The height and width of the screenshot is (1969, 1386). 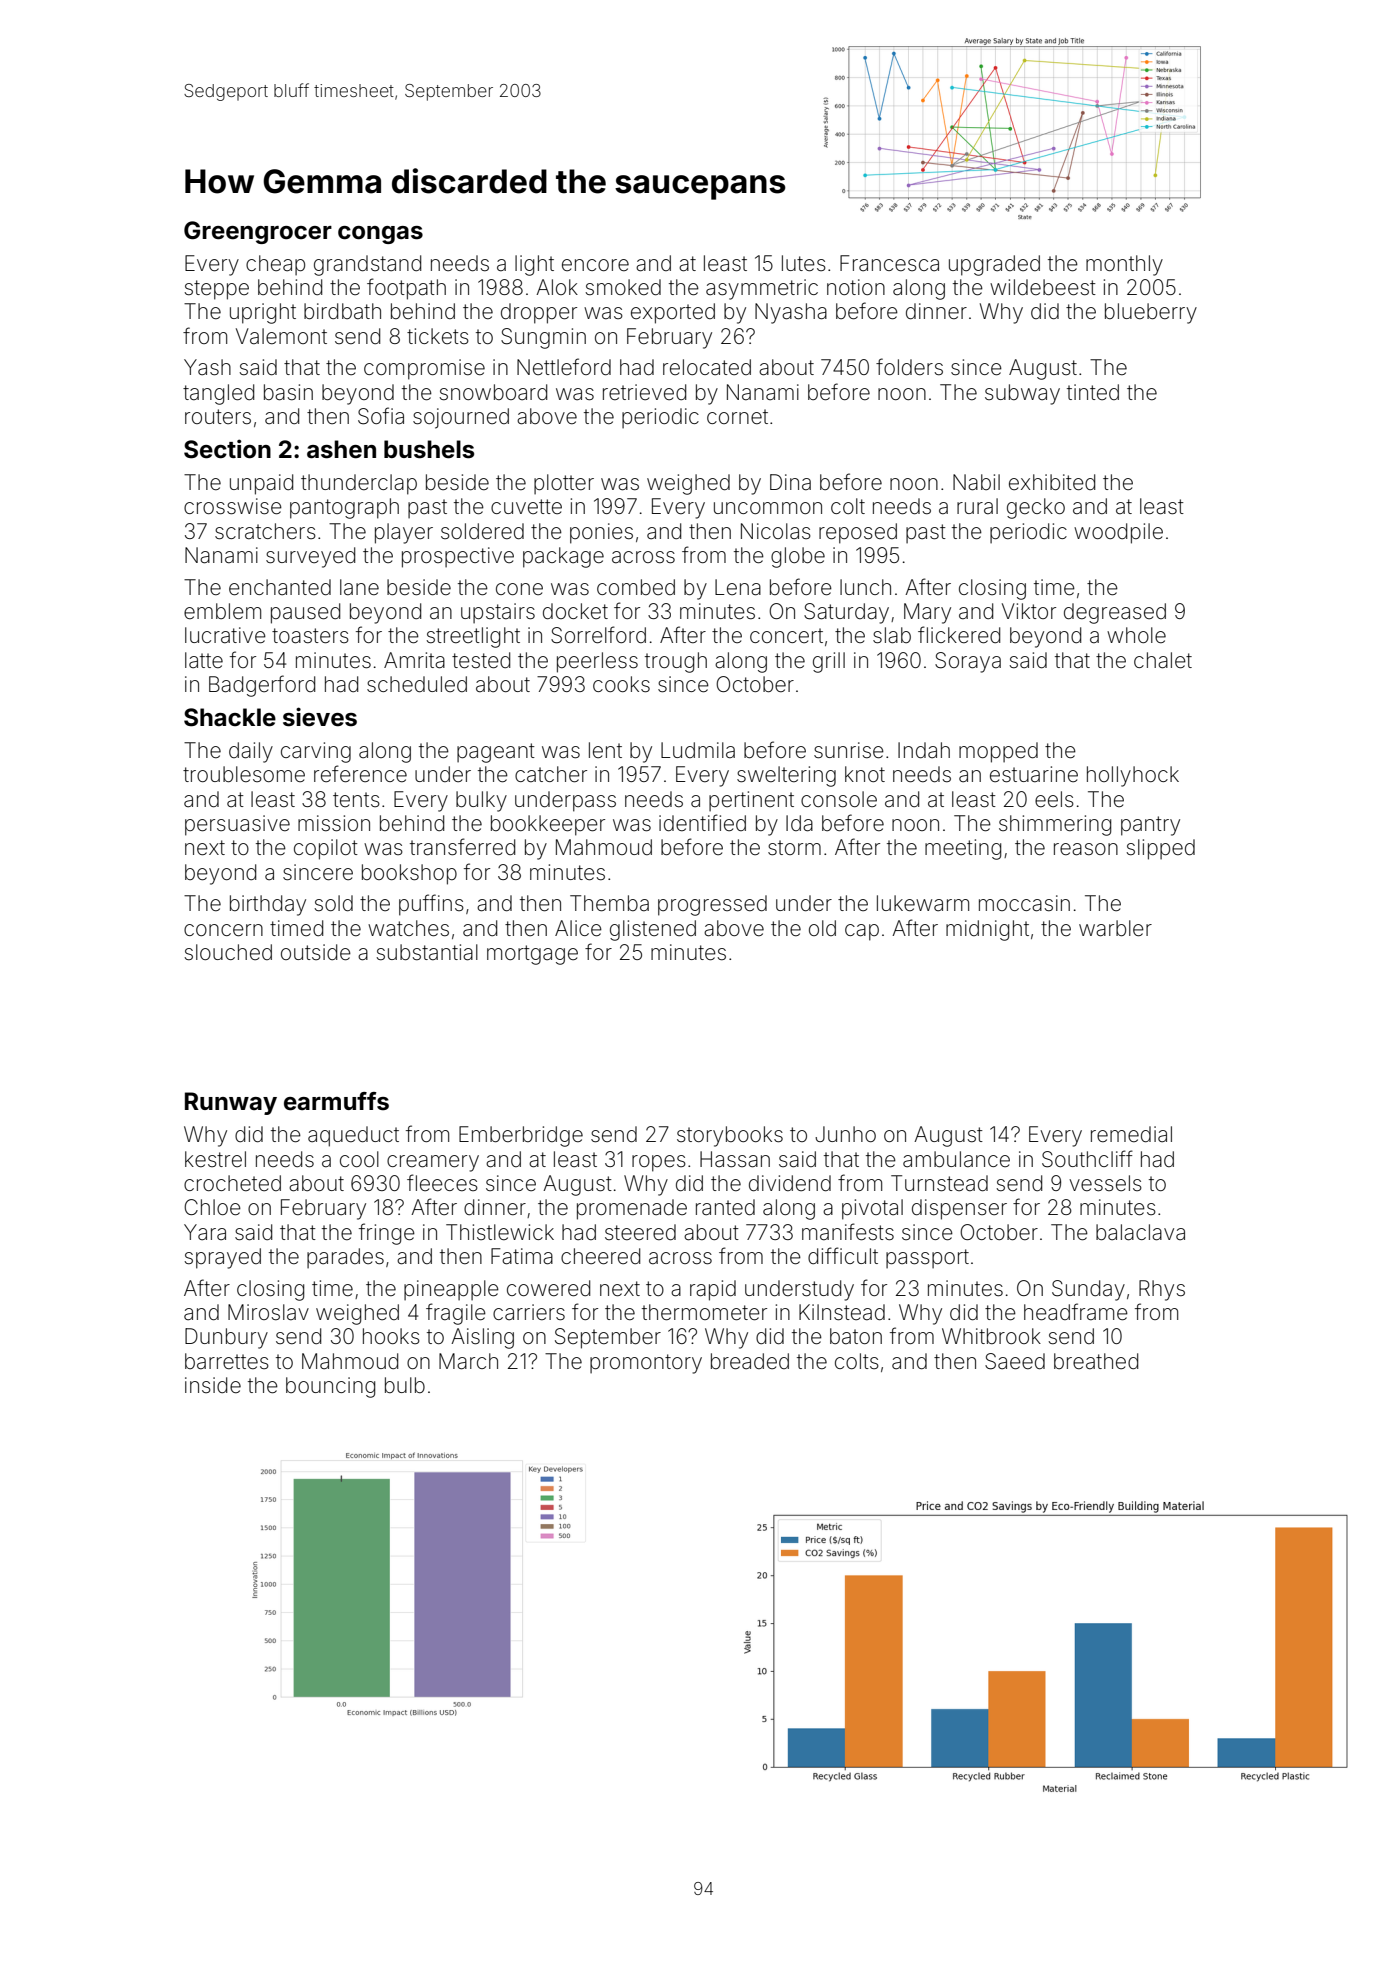 What do you see at coordinates (1043, 287) in the screenshot?
I see `wildebeest` at bounding box center [1043, 287].
